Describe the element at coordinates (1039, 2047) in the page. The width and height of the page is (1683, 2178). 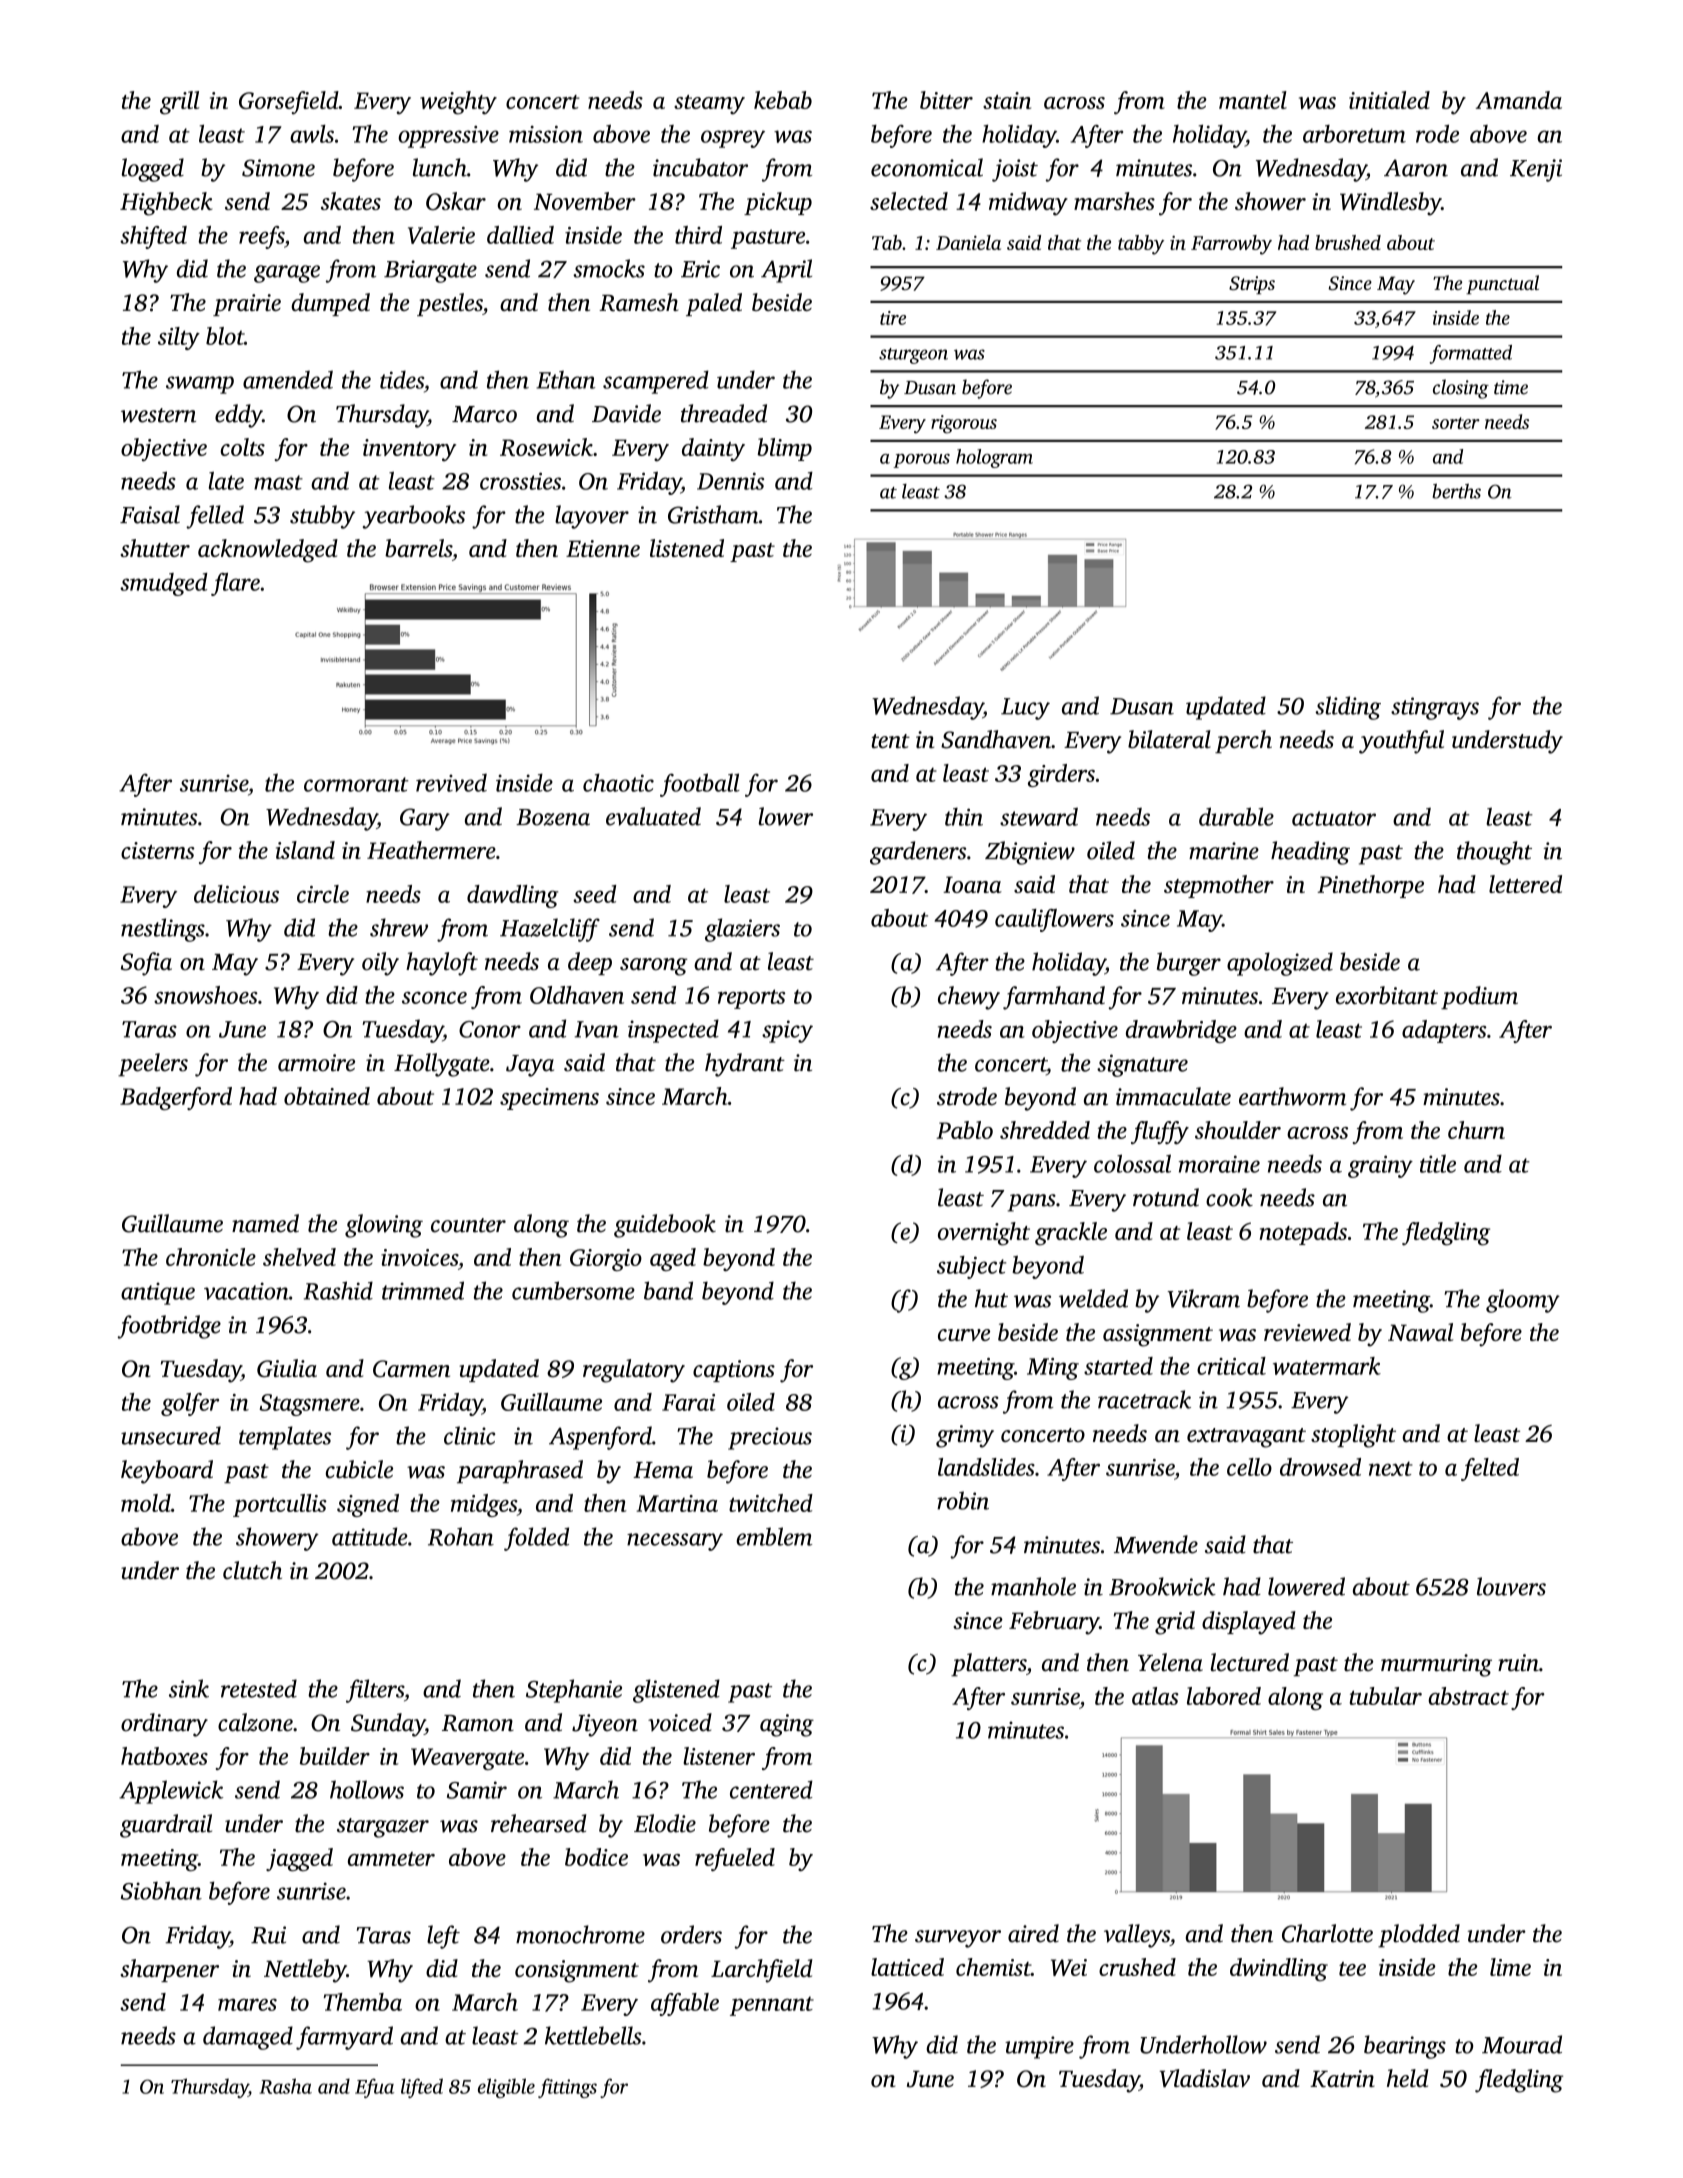
I see `umpire` at that location.
